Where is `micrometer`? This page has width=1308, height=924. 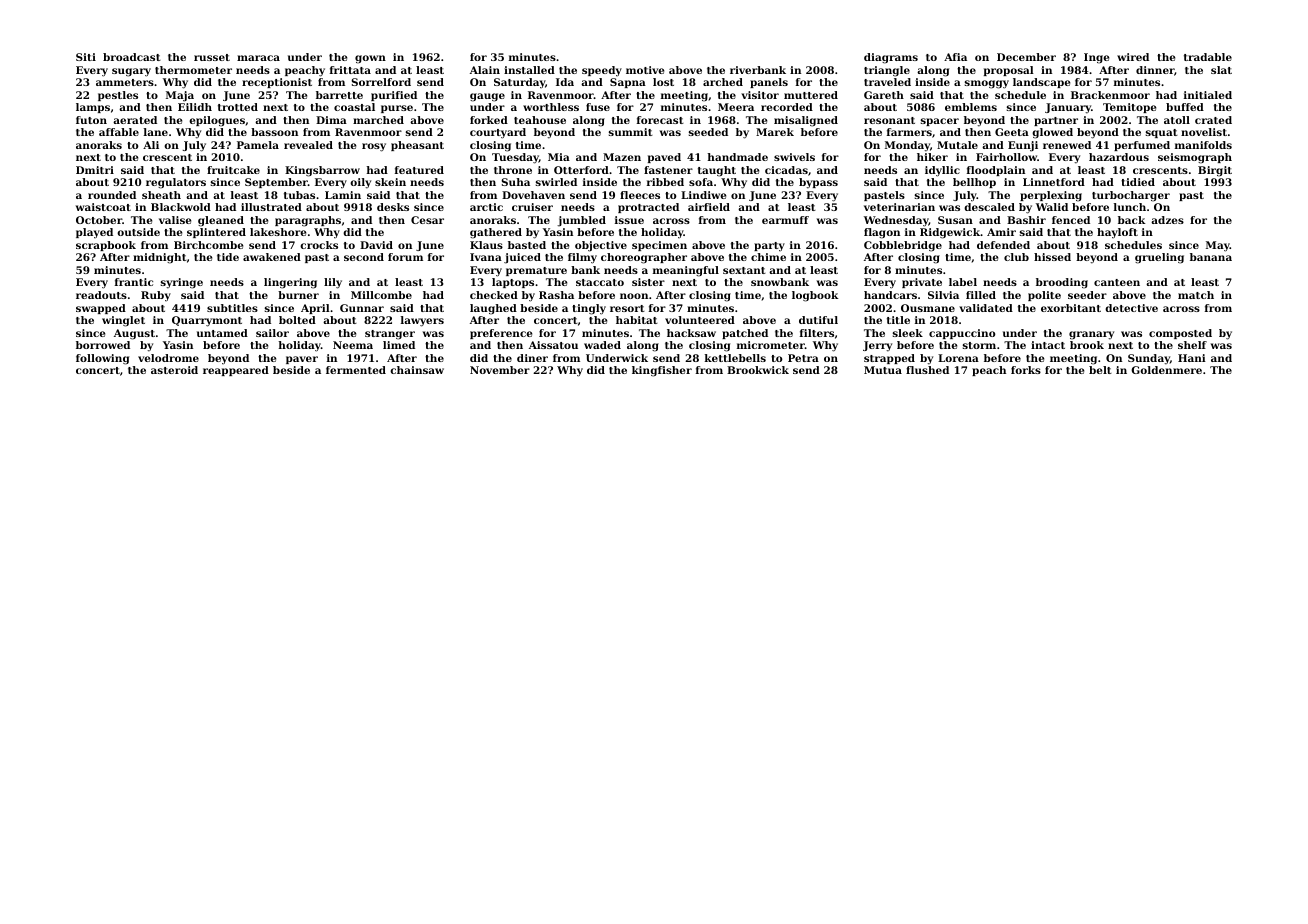 micrometer is located at coordinates (771, 345).
